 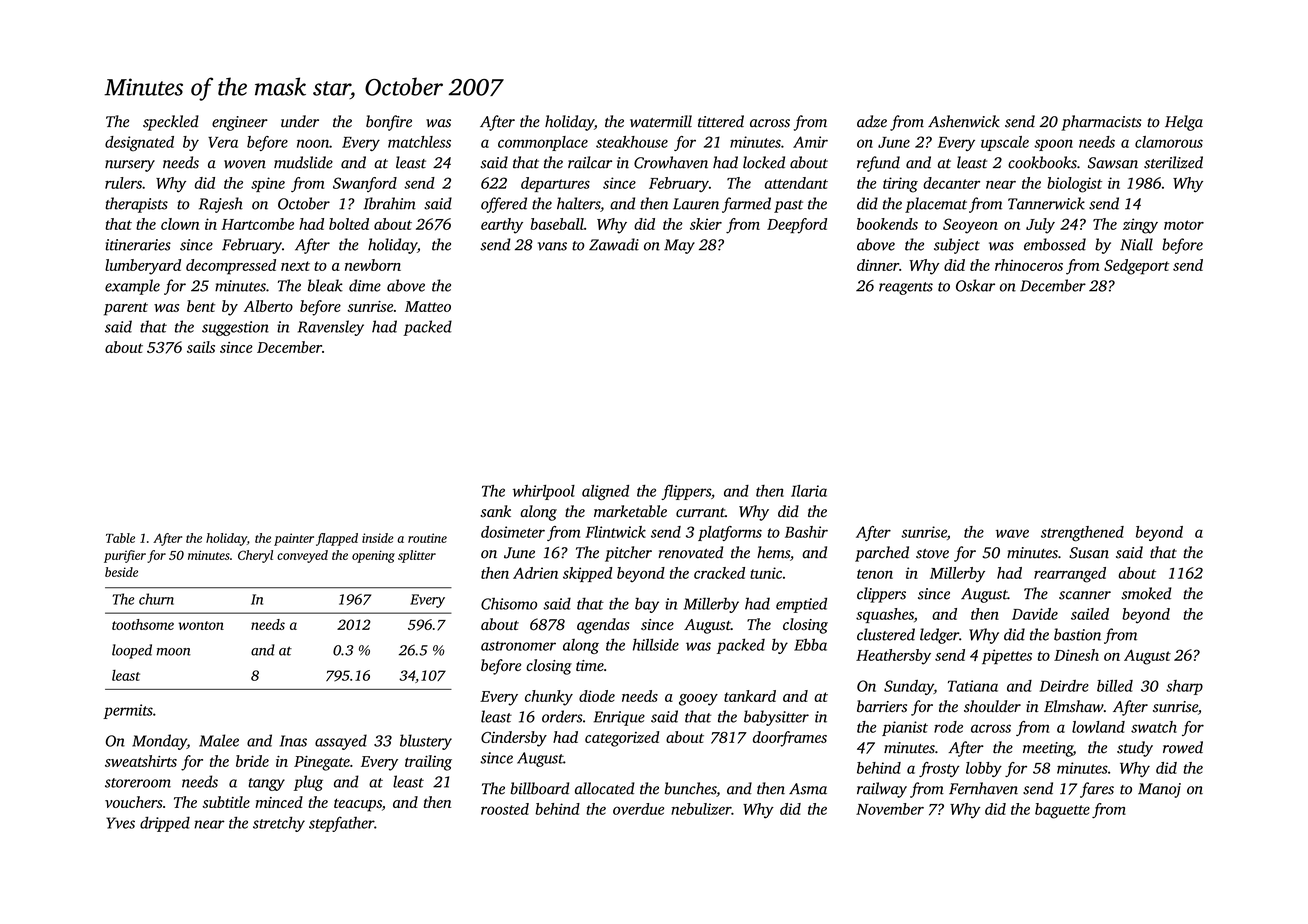 What do you see at coordinates (1173, 162) in the page?
I see `sterilized` at bounding box center [1173, 162].
